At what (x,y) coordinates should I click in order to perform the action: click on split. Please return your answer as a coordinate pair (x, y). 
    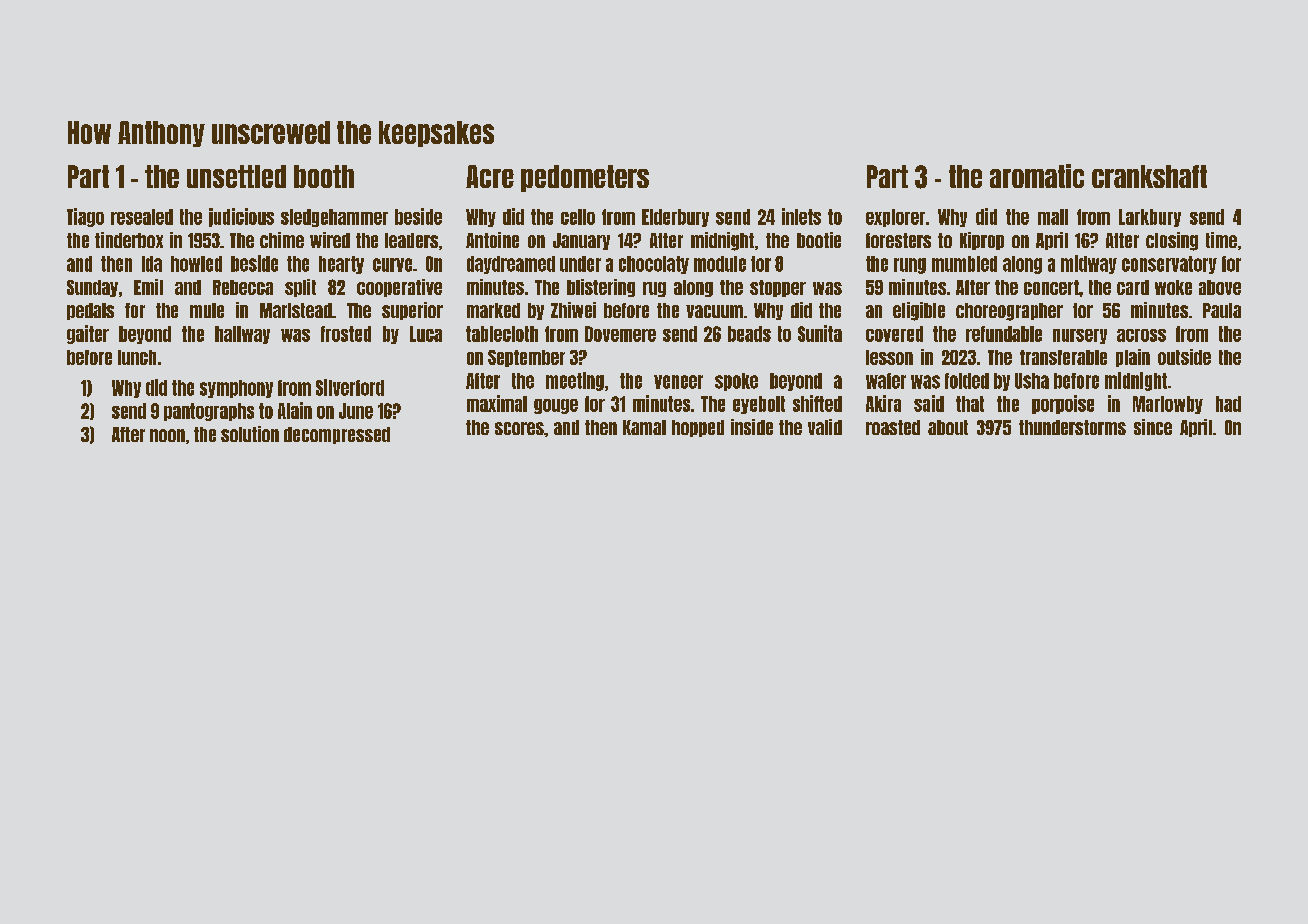
    Looking at the image, I should click on (300, 288).
